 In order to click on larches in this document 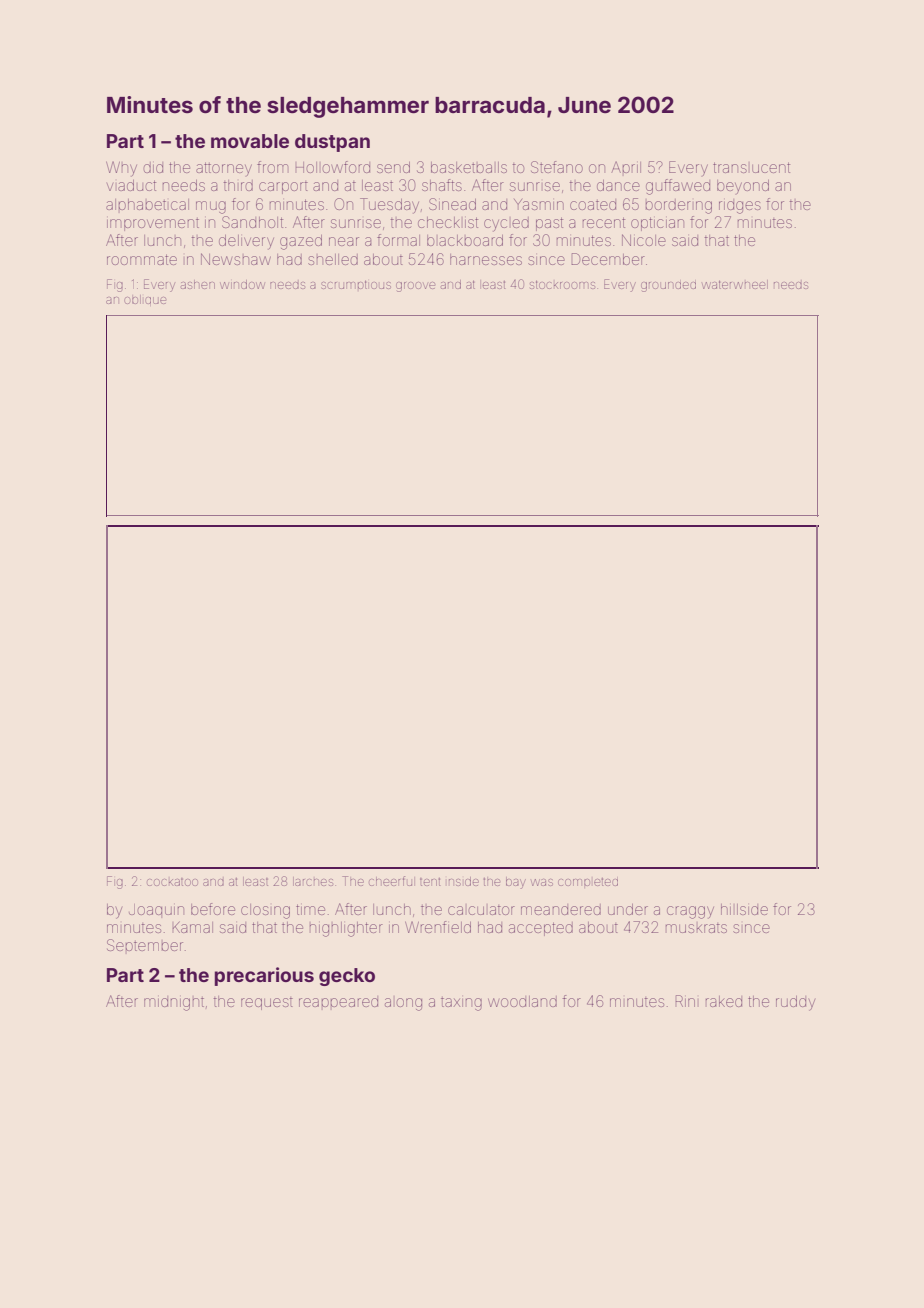, I will do `click(313, 881)`.
